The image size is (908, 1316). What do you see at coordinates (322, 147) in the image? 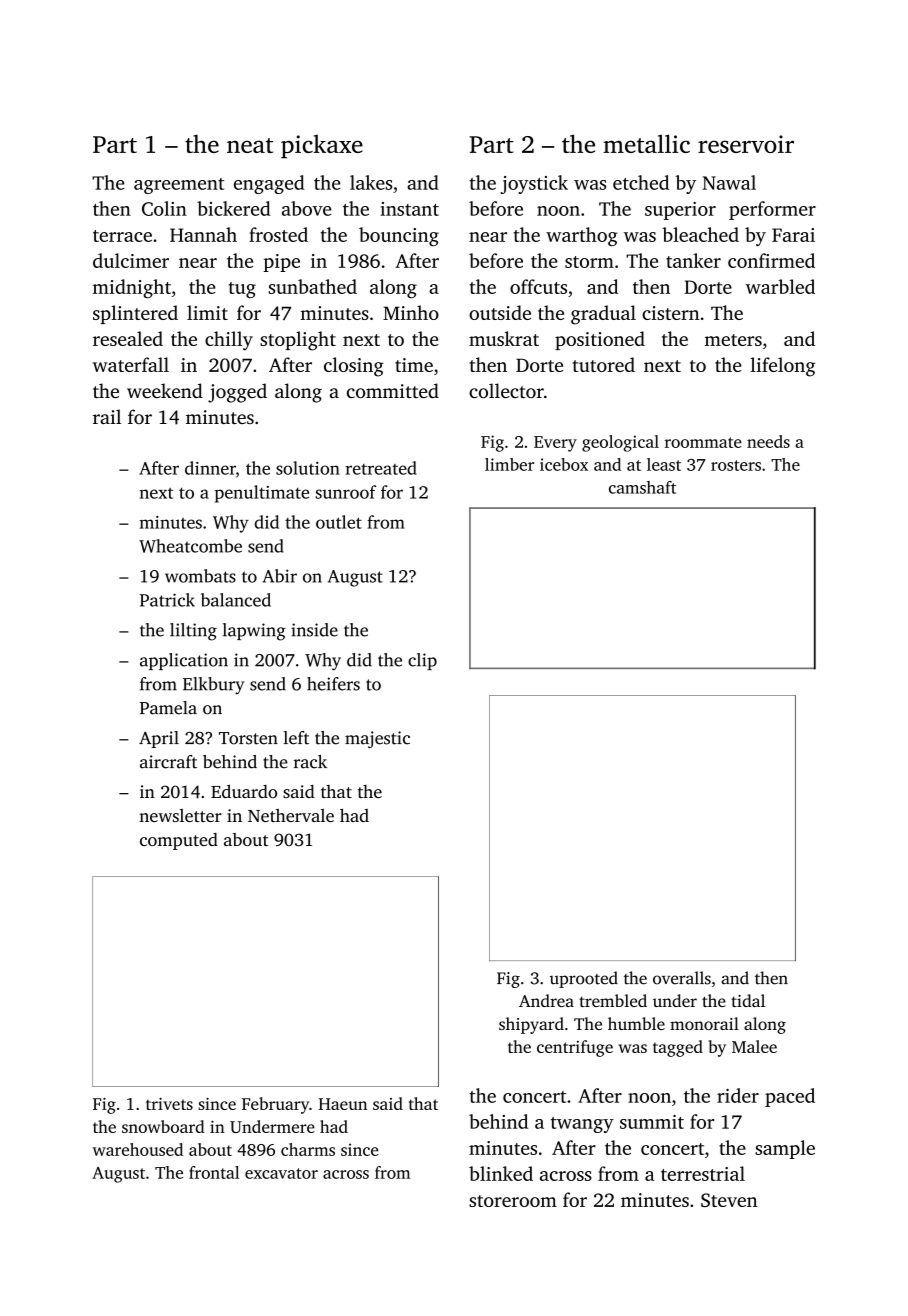
I see `pickaxe` at bounding box center [322, 147].
